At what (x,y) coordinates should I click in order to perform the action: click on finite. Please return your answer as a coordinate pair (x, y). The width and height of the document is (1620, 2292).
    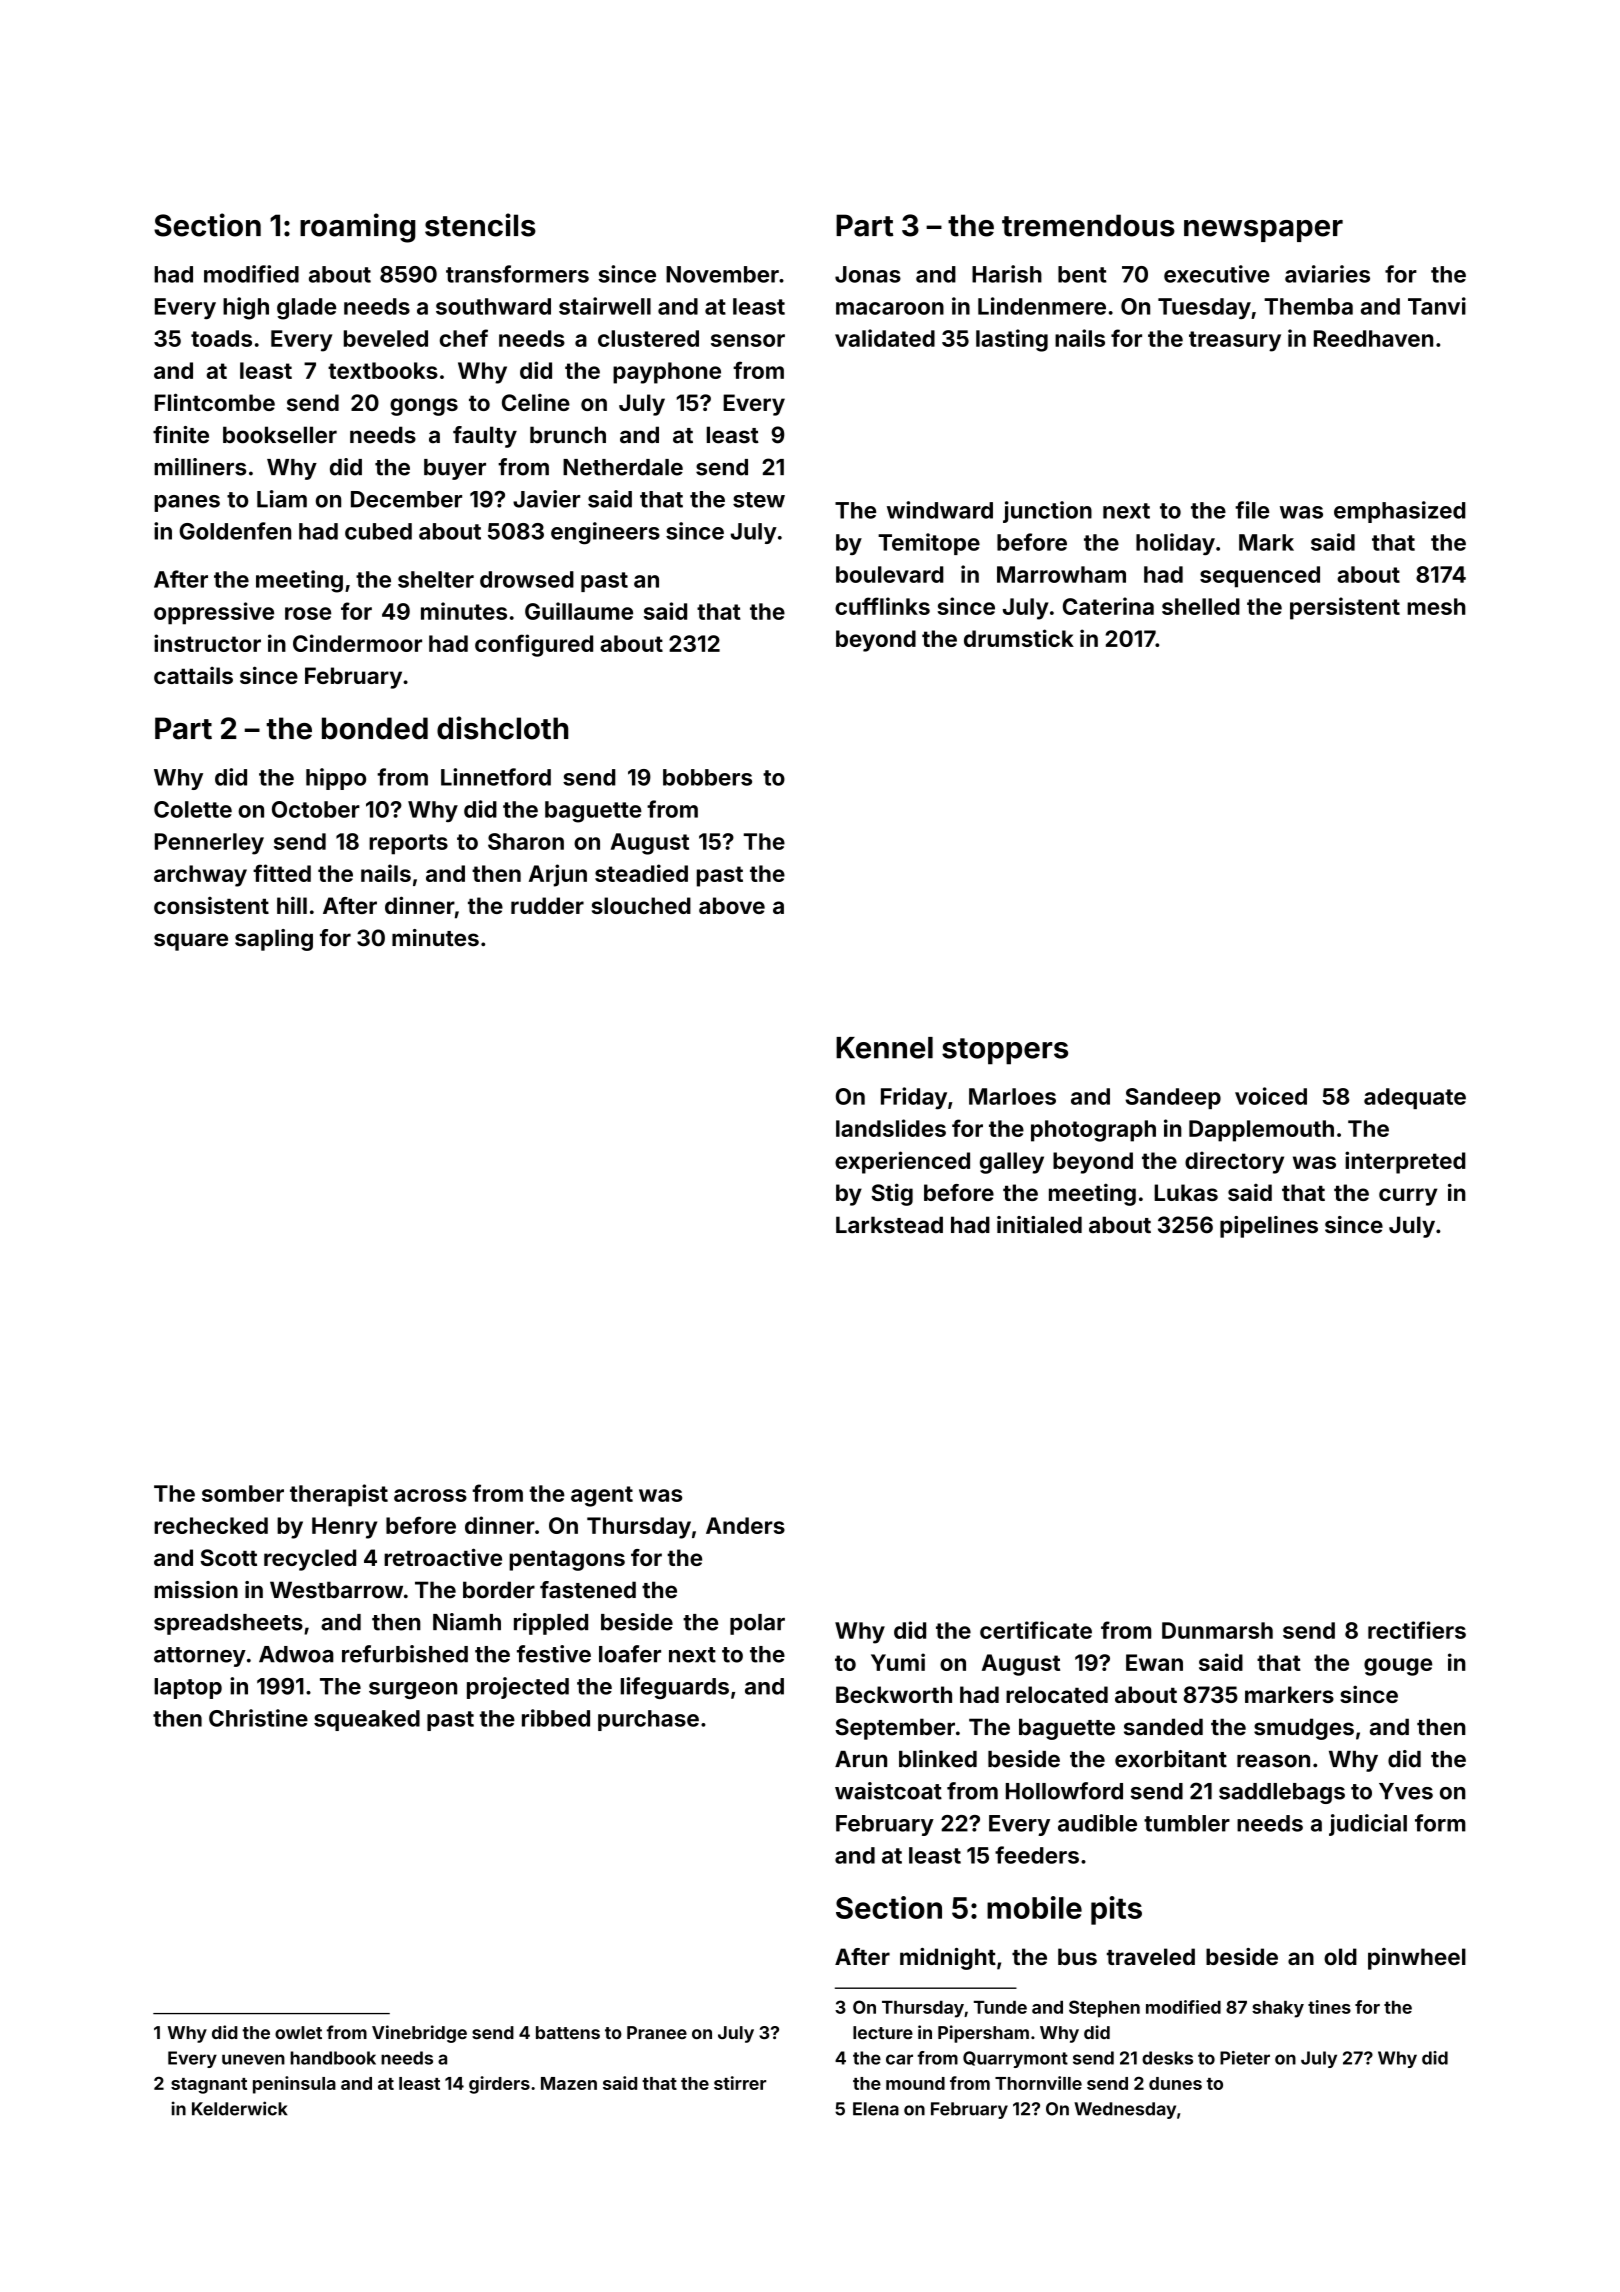
    Looking at the image, I should click on (181, 435).
